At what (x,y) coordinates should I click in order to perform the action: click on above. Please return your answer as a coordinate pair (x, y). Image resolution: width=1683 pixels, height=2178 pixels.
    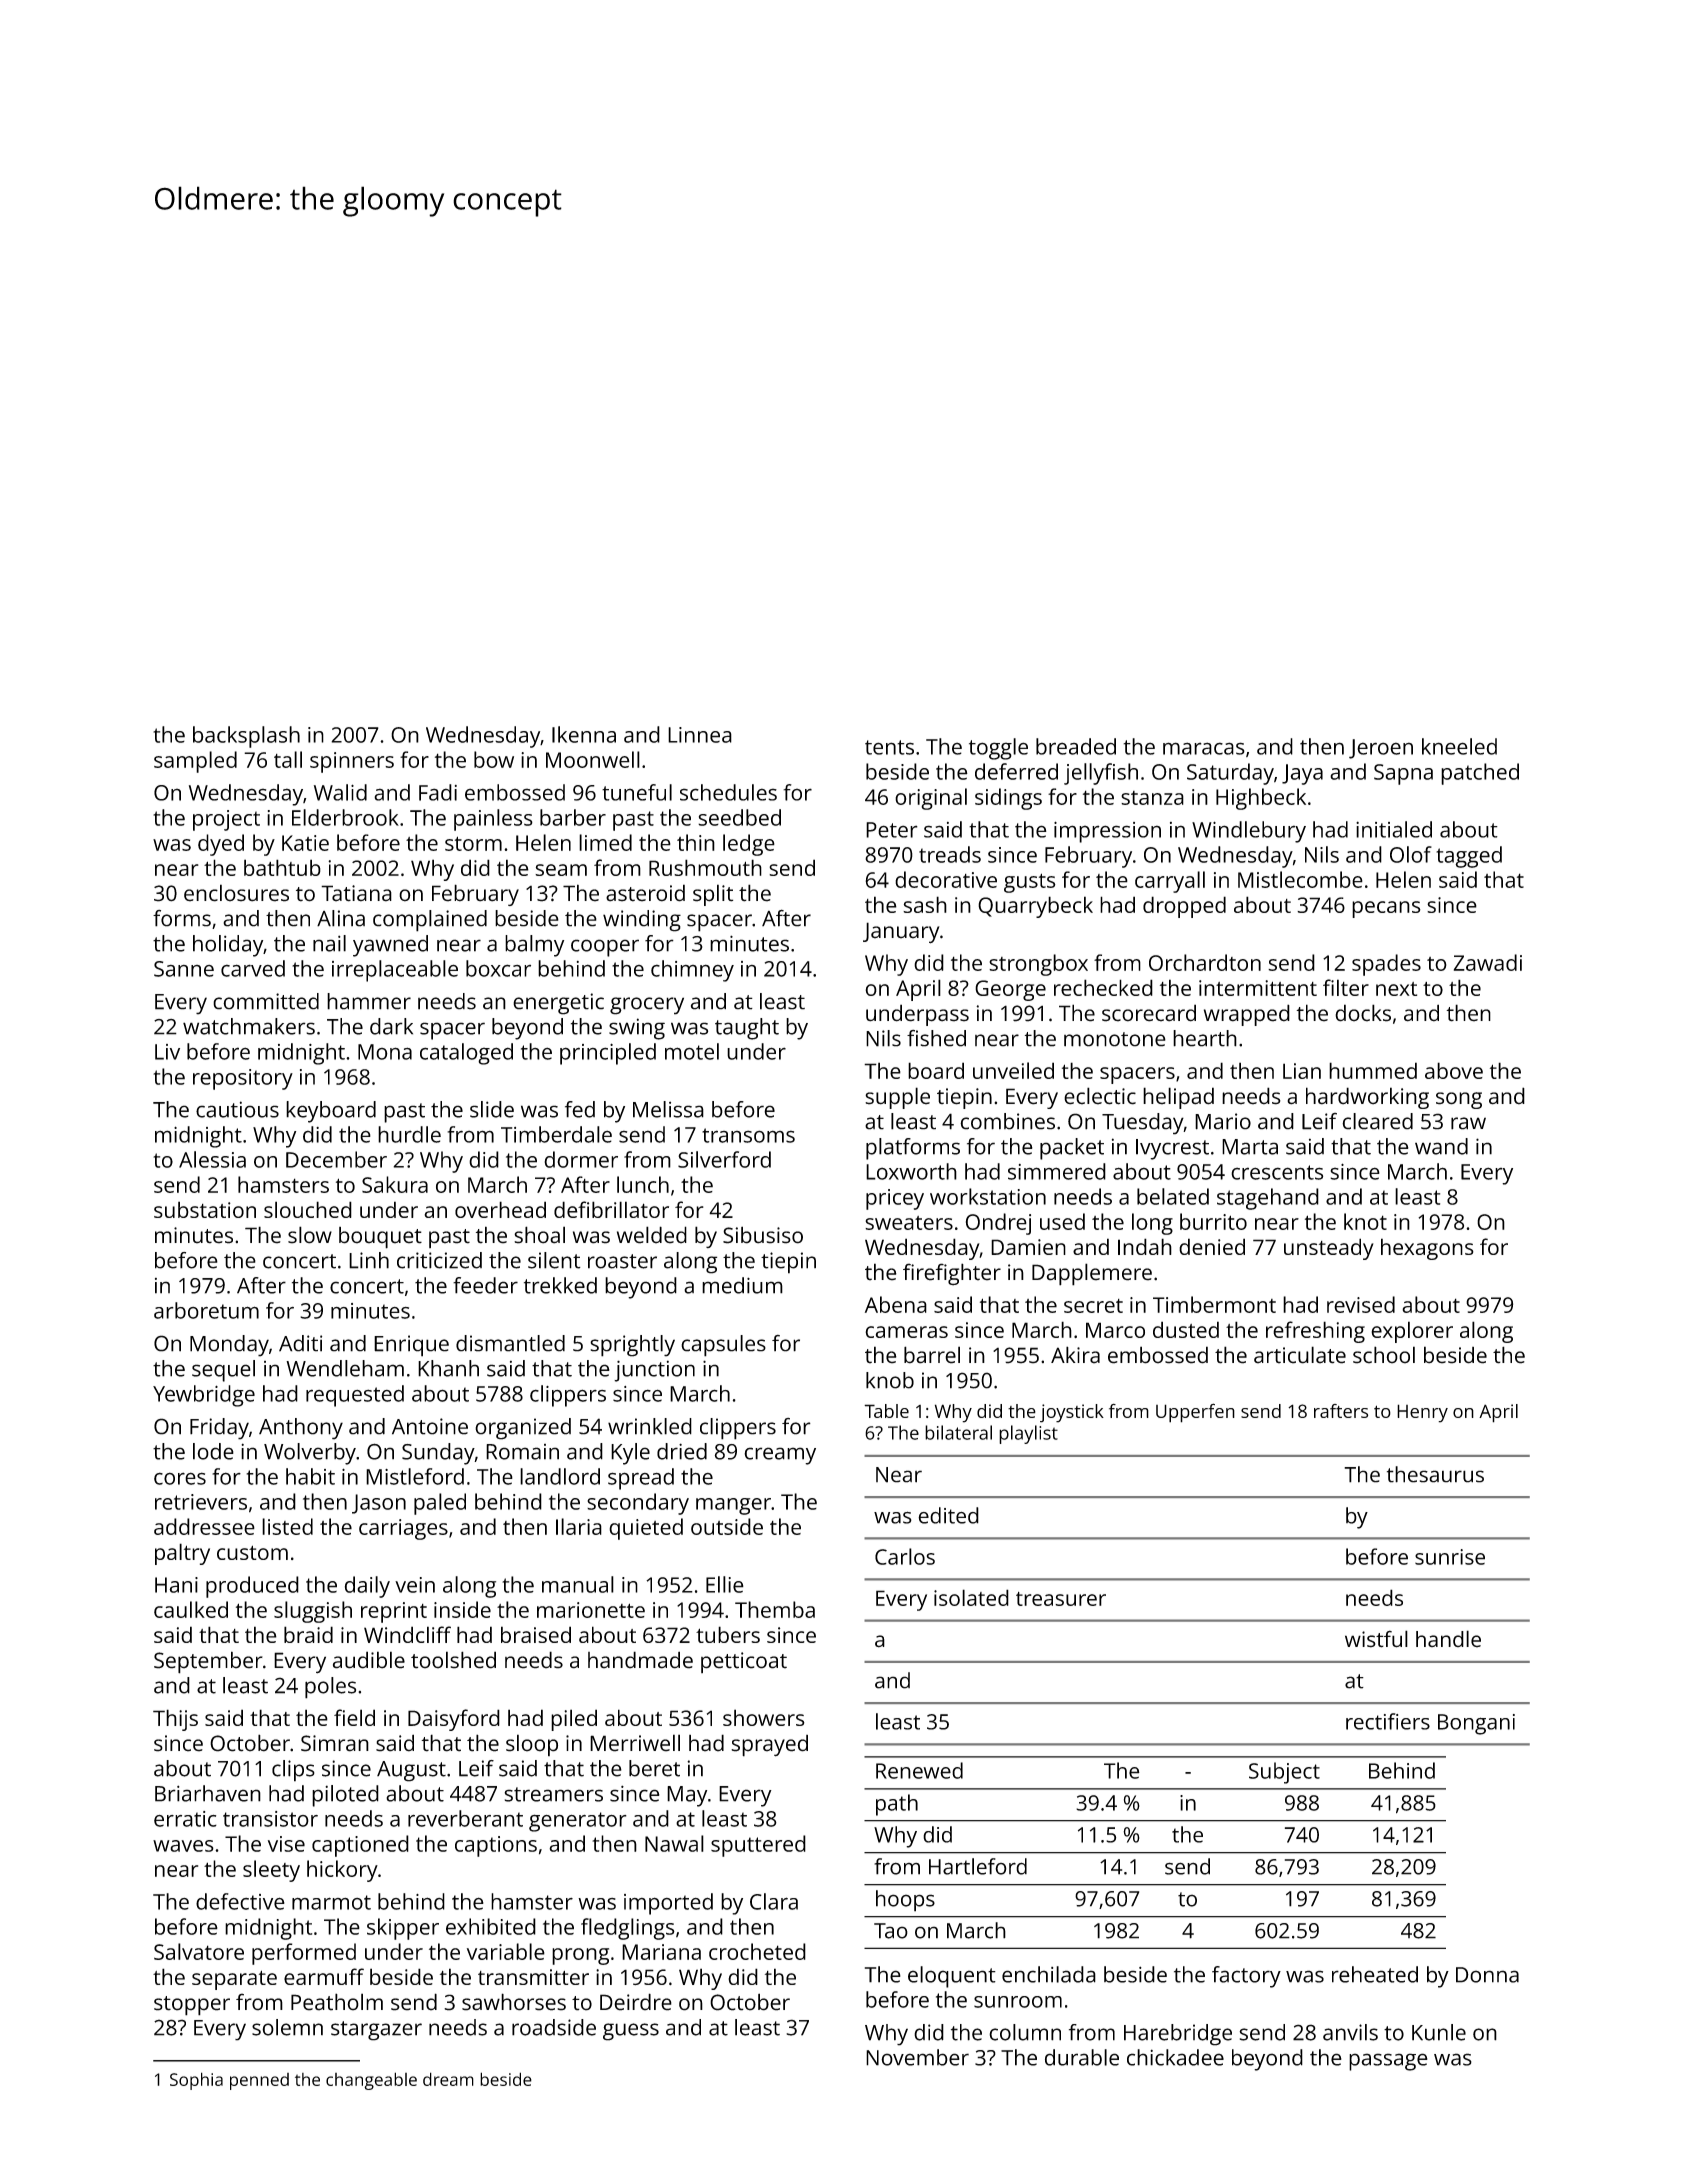
    Looking at the image, I should click on (1454, 1070).
